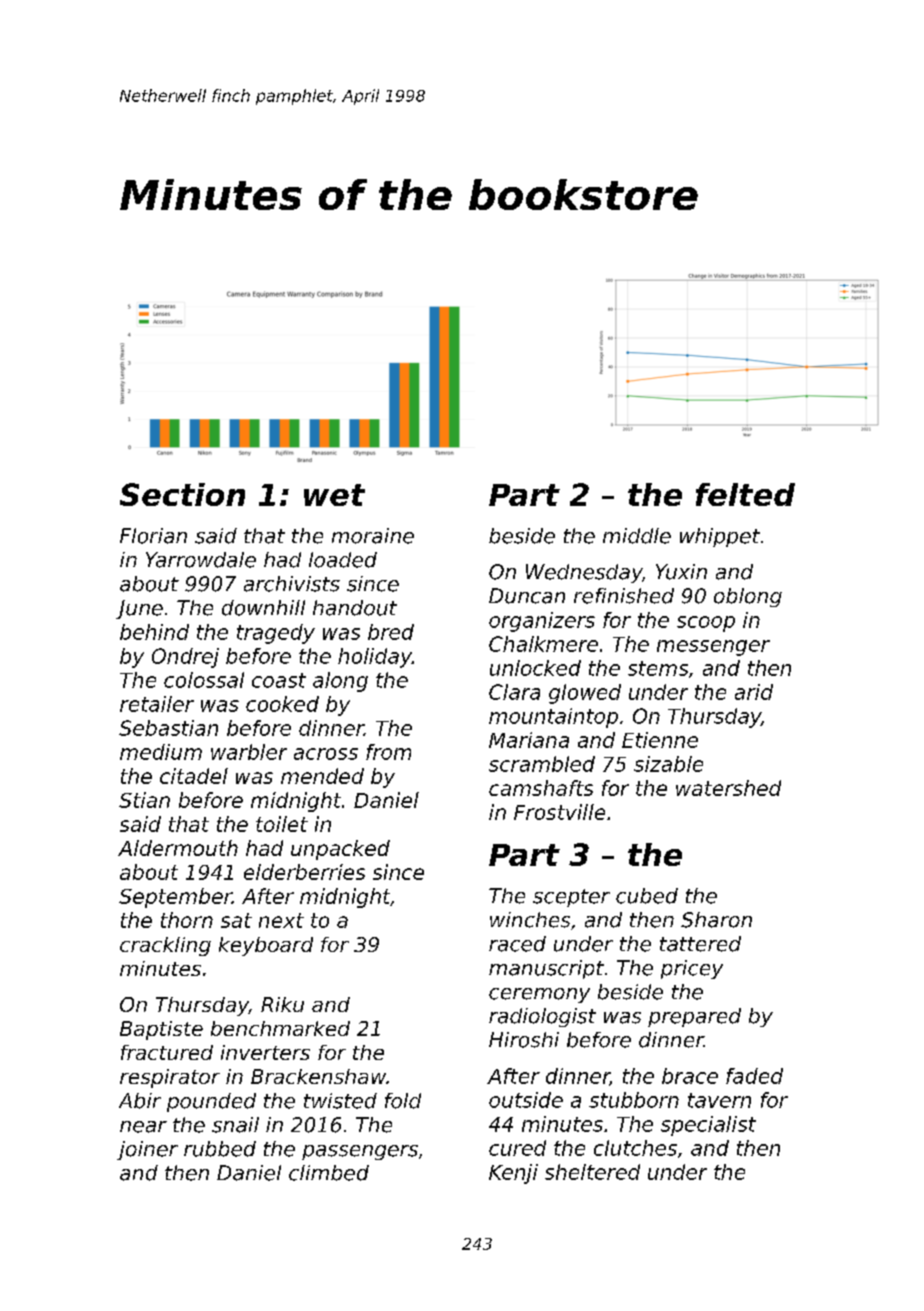  I want to click on prepared, so click(694, 1017).
